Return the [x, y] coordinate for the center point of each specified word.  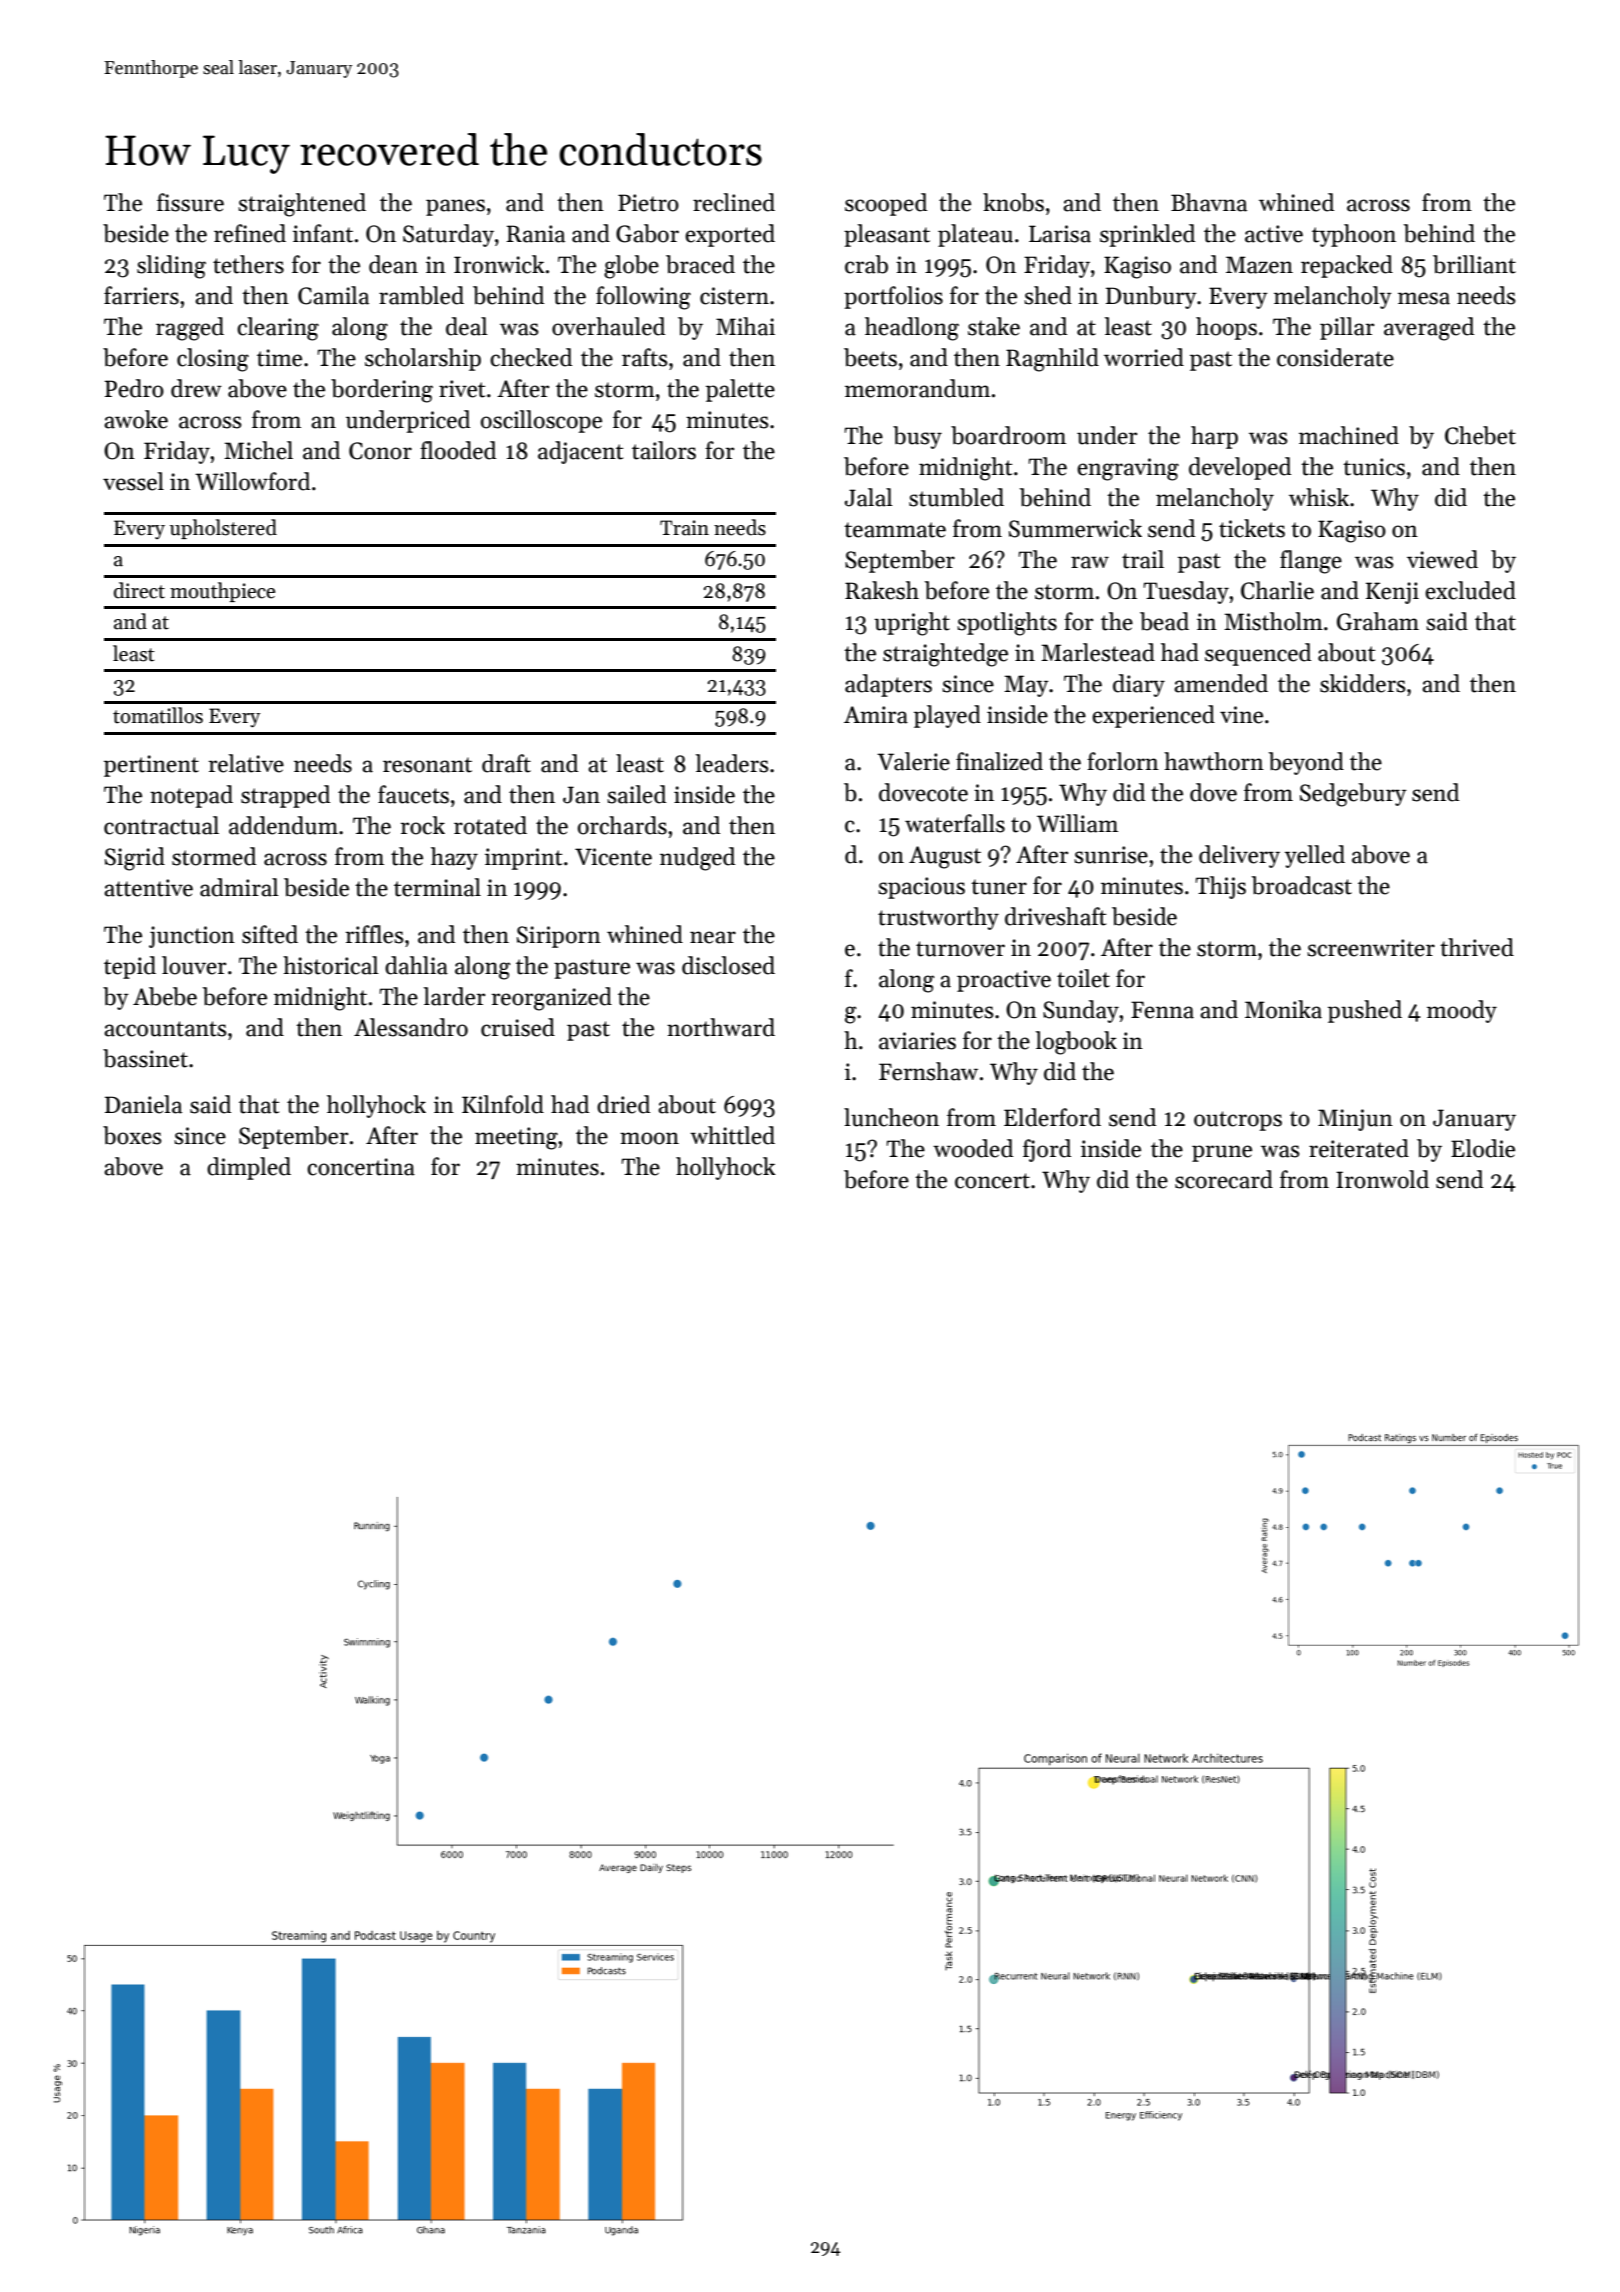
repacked [1347, 266]
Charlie [1277, 590]
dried [623, 1104]
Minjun [1355, 1120]
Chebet [1480, 435]
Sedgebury [1353, 795]
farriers [141, 295]
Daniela [143, 1104]
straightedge [945, 655]
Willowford [252, 481]
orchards [622, 825]
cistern [734, 296]
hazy [454, 858]
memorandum [917, 388]
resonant [427, 765]
